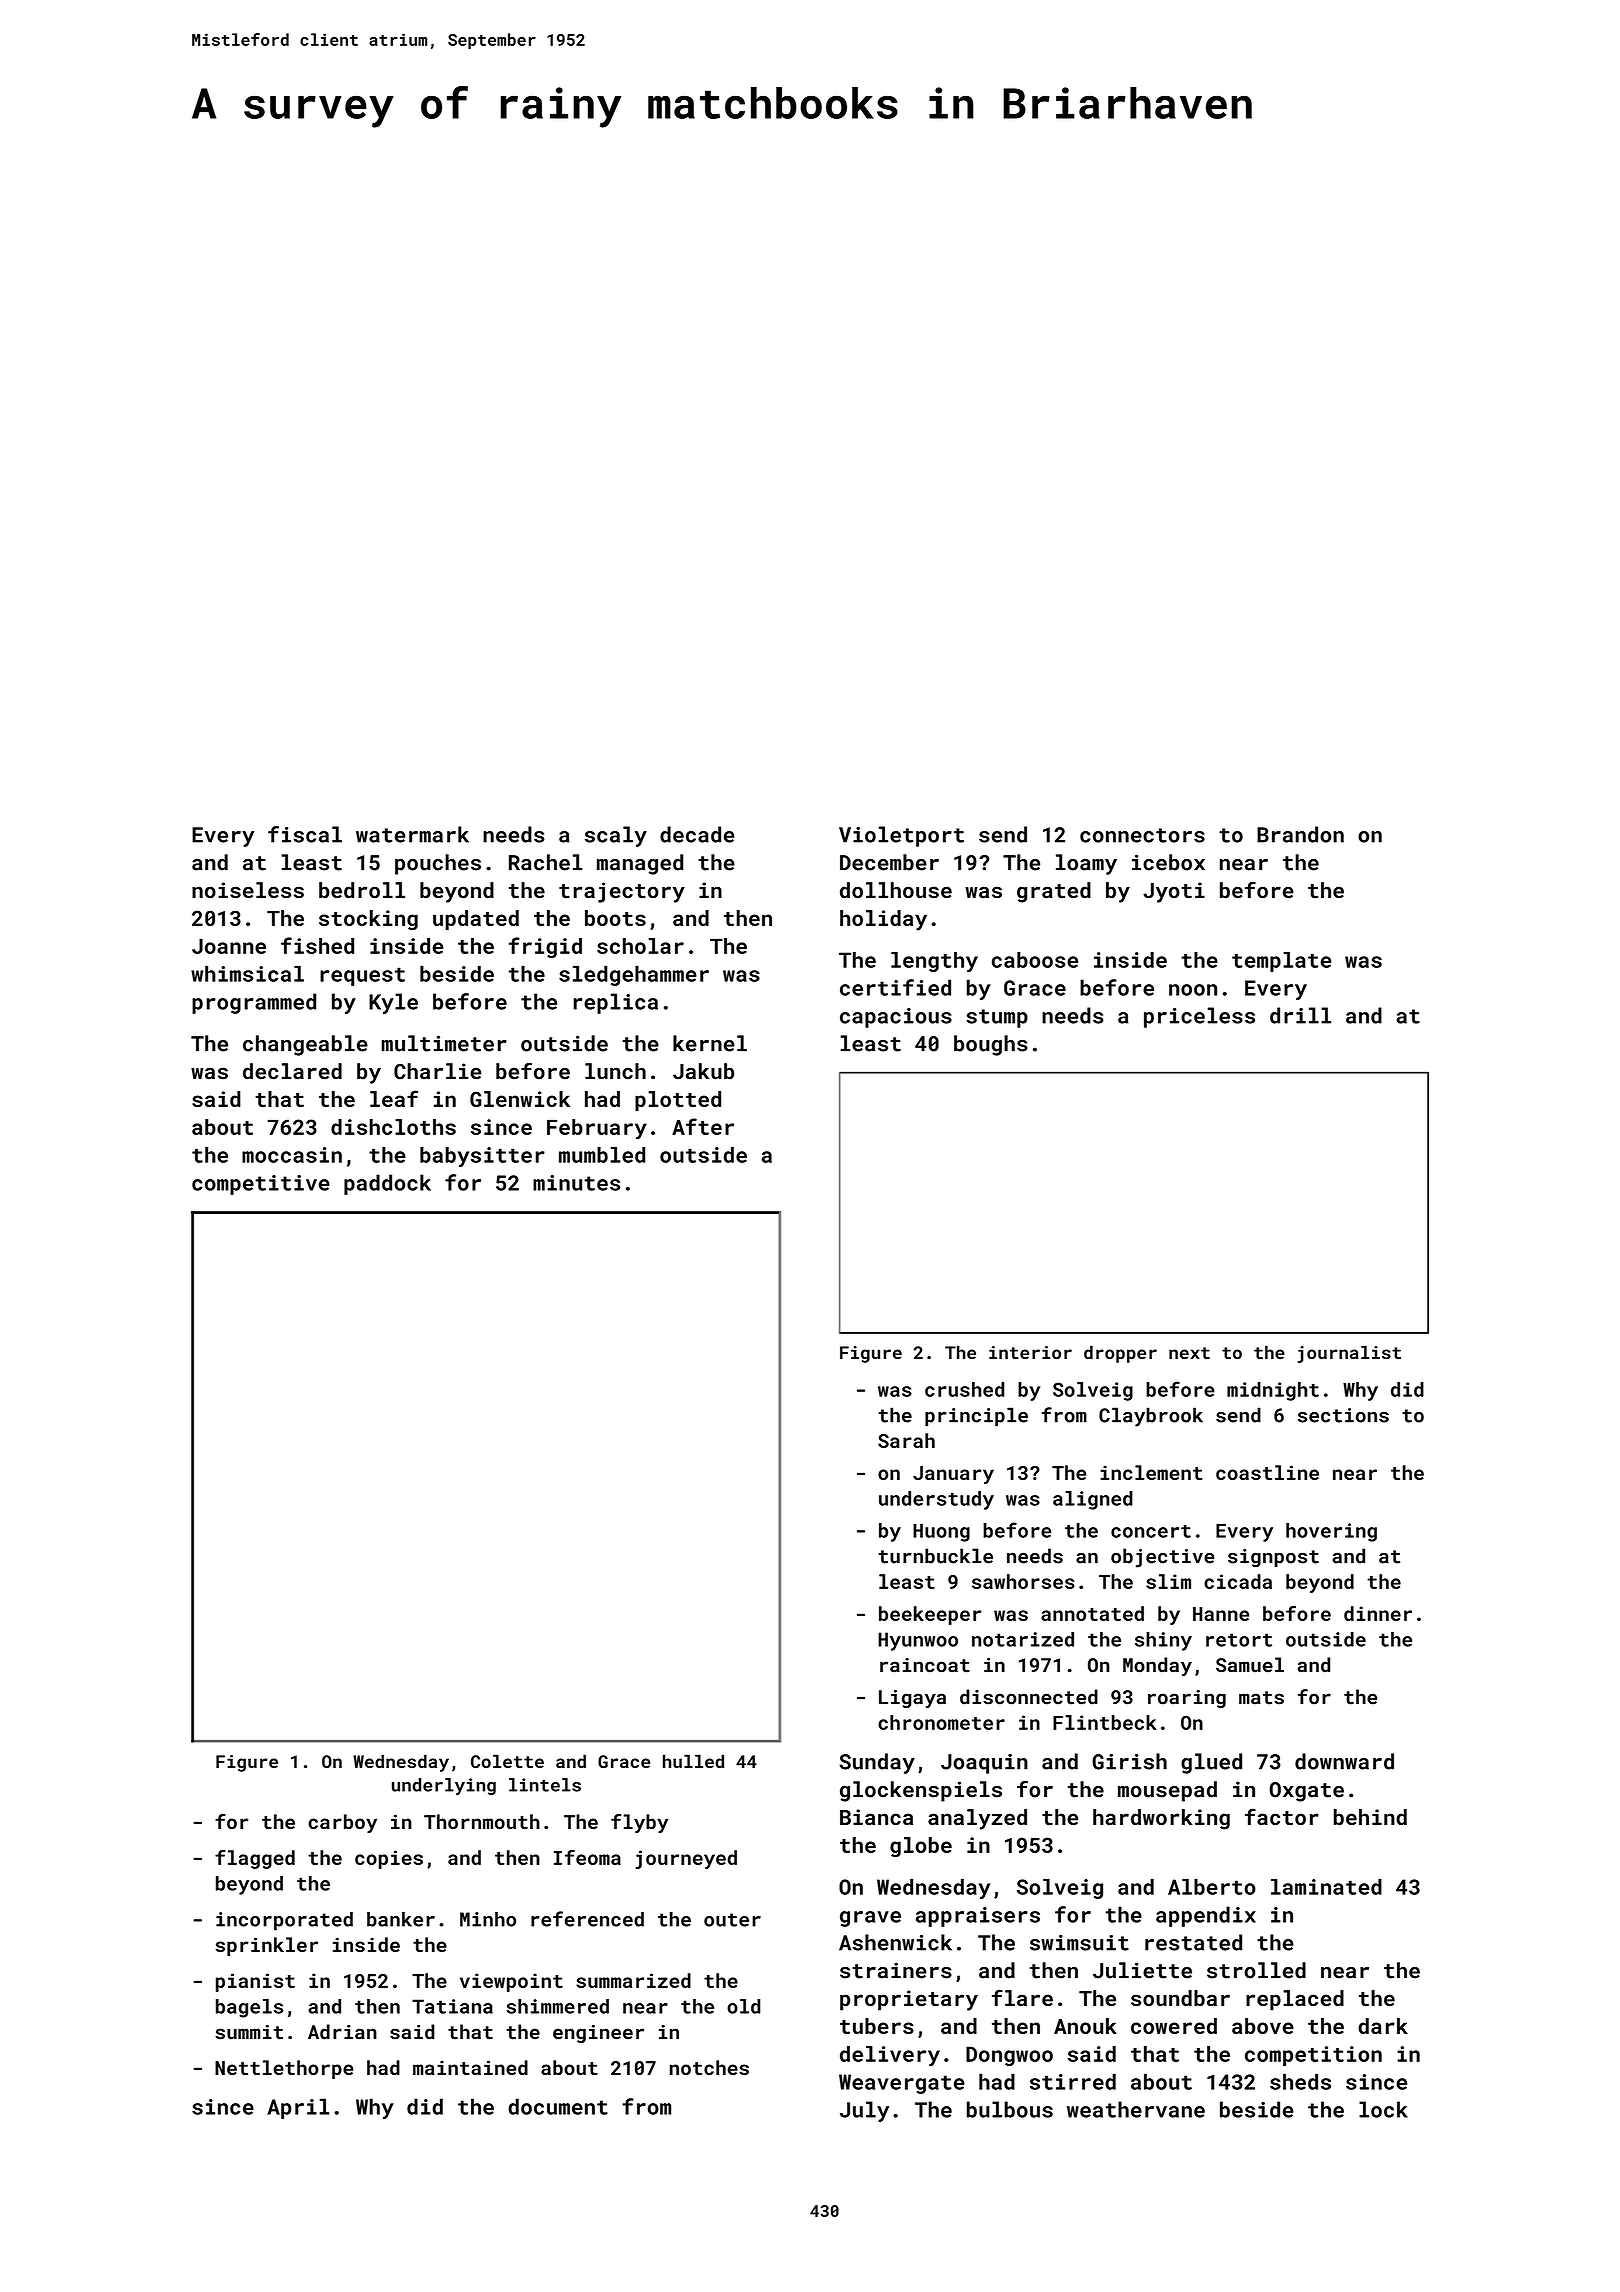 This document has width=1620, height=2292. What do you see at coordinates (412, 834) in the document?
I see `watermark` at bounding box center [412, 834].
